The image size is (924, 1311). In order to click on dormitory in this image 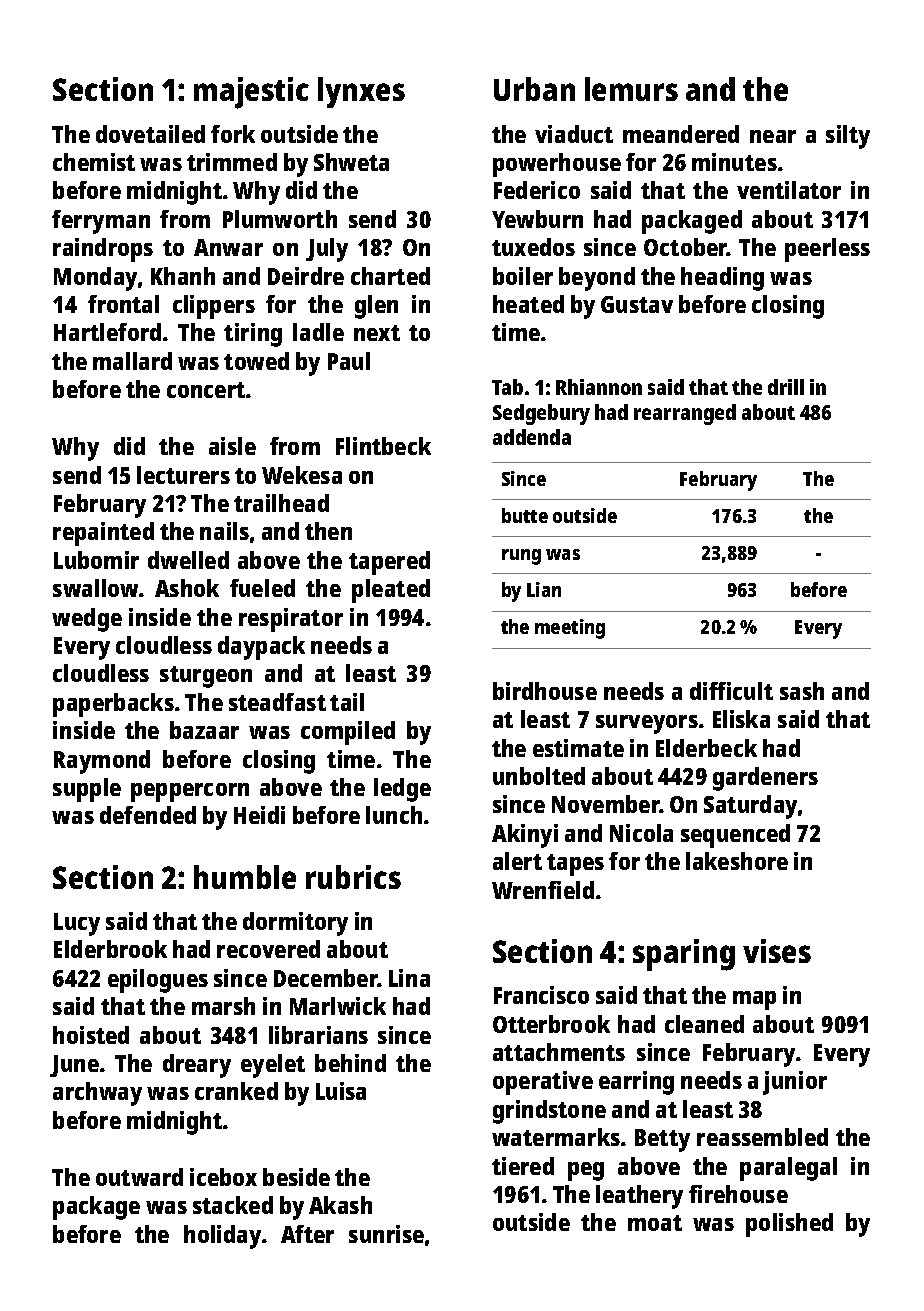, I will do `click(295, 924)`.
